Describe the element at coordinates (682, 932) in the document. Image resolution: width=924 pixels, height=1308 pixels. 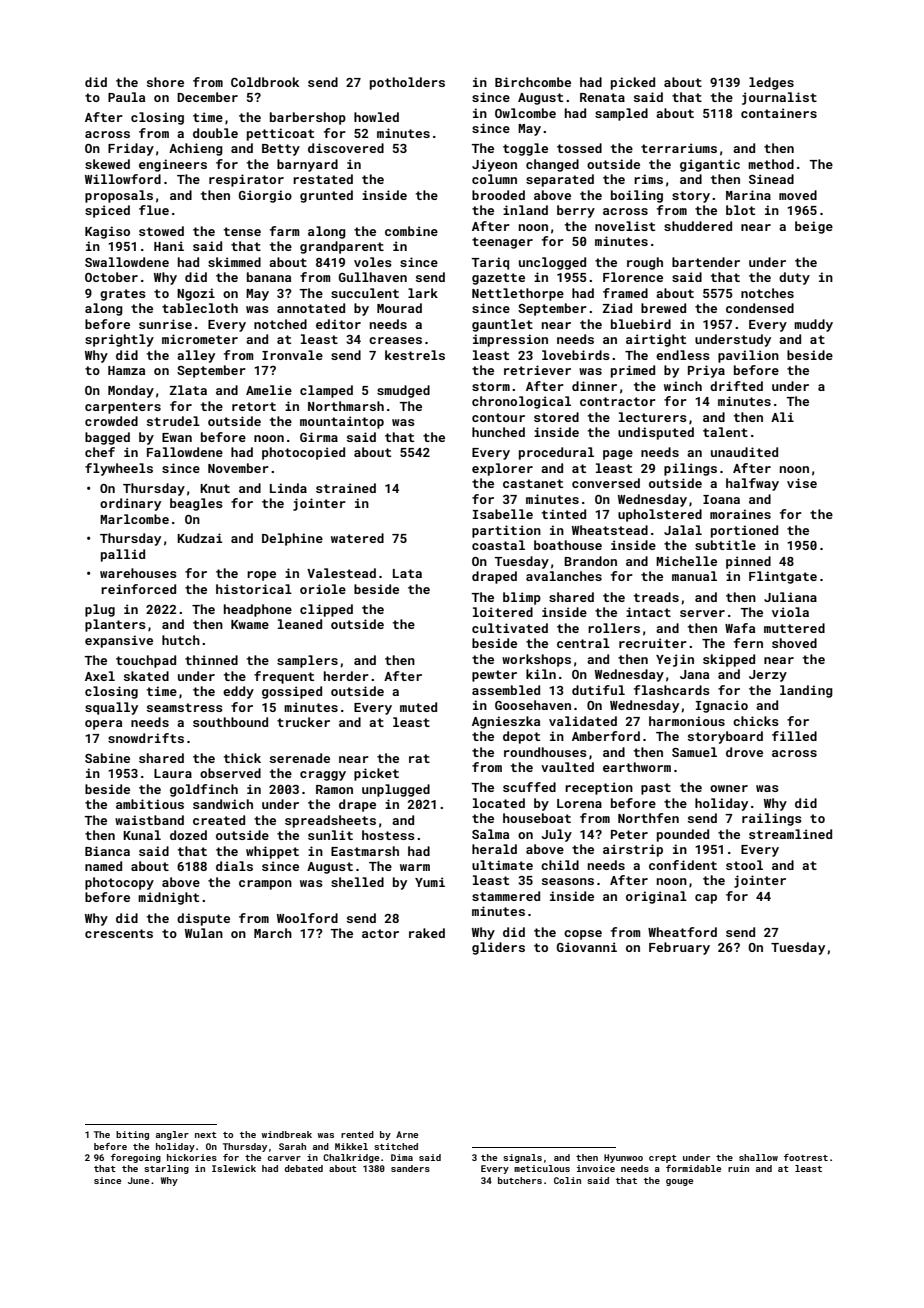
I see `Wheatford` at that location.
